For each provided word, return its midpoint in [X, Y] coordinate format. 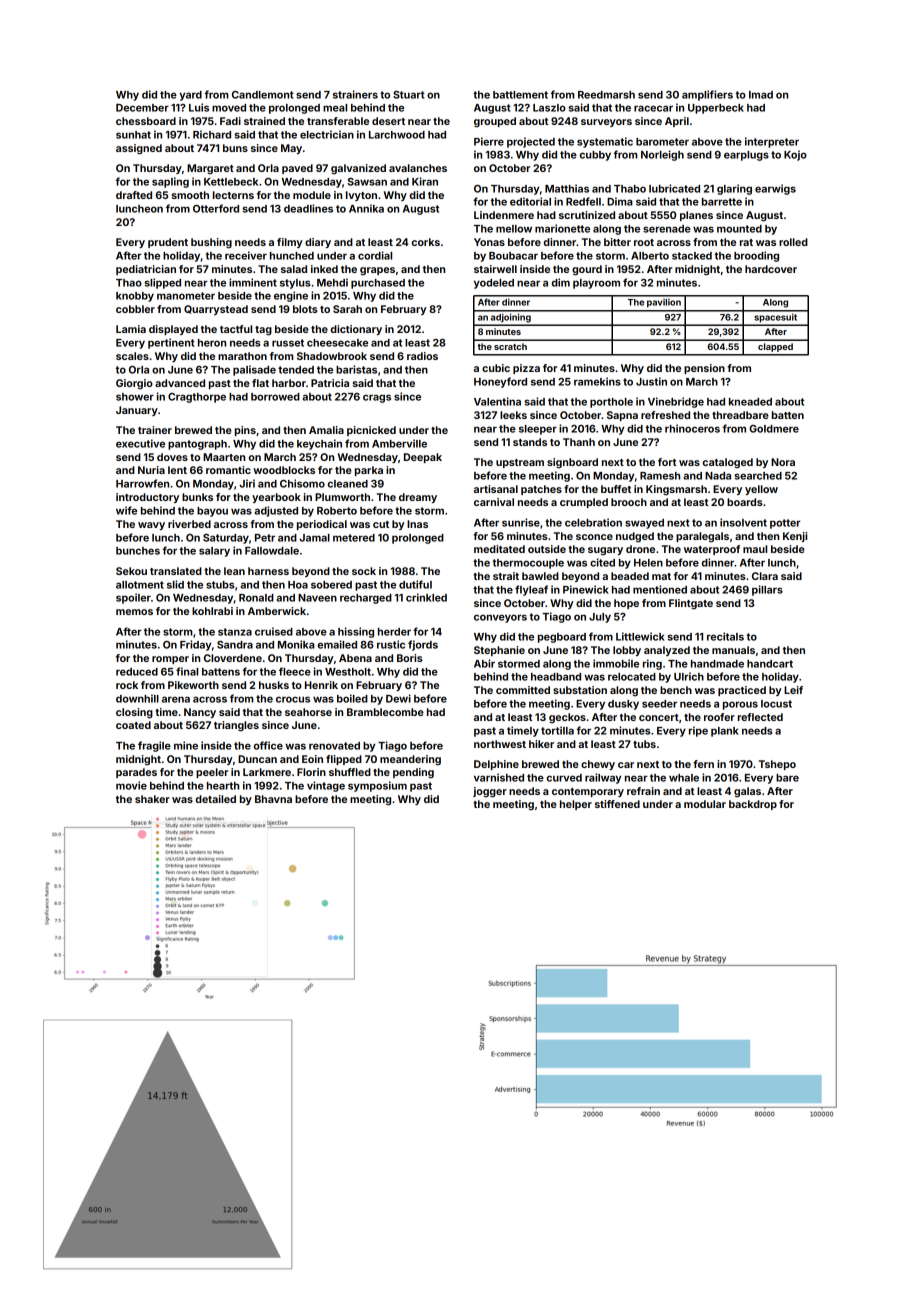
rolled [793, 242]
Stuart [409, 95]
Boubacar [513, 256]
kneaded [750, 402]
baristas [356, 369]
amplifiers [707, 95]
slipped [162, 283]
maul [755, 549]
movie [131, 785]
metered [354, 538]
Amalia [326, 430]
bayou [212, 512]
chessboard [146, 121]
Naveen [317, 598]
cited [602, 562]
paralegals [702, 537]
